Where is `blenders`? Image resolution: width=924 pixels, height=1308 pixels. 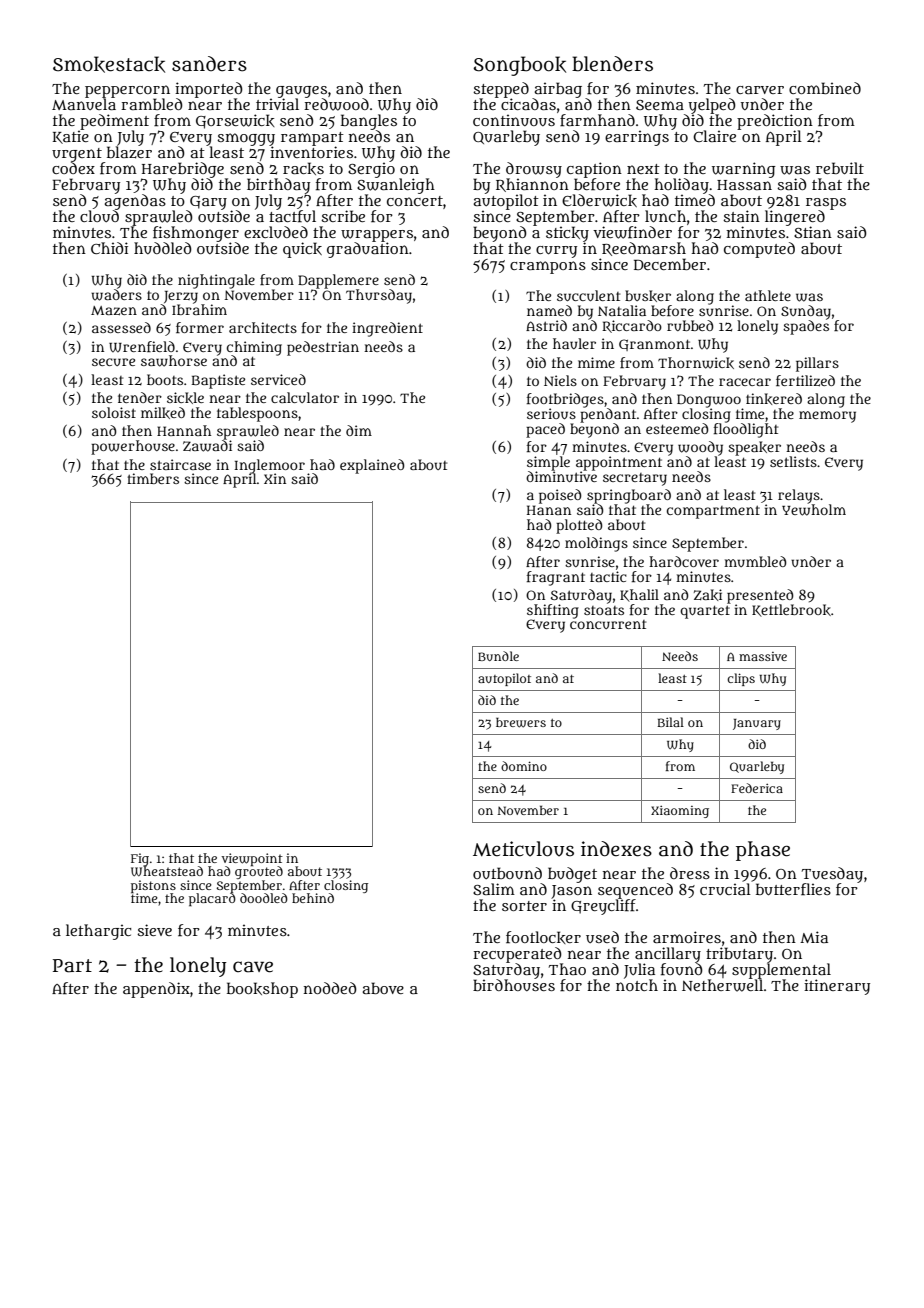
blenders is located at coordinates (612, 64).
